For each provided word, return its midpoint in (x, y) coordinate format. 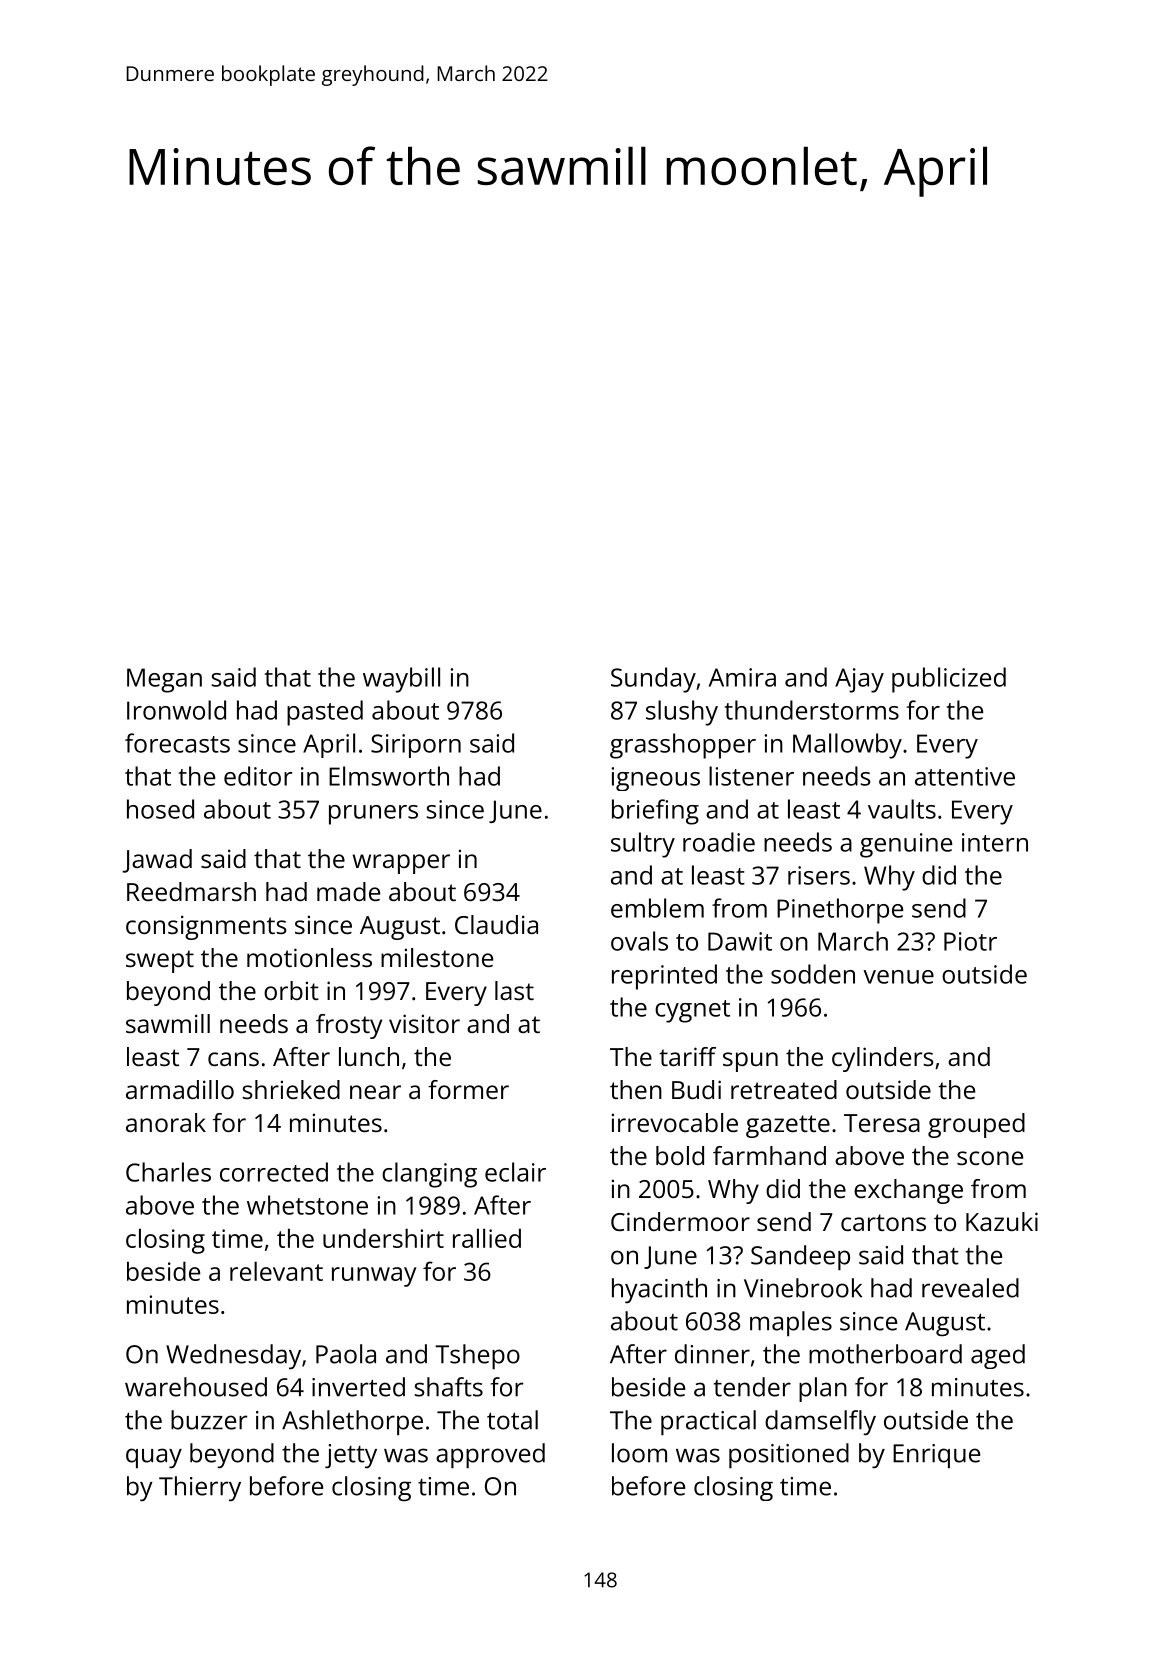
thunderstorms (811, 710)
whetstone (307, 1205)
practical (708, 1422)
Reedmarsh (191, 891)
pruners (373, 815)
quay (154, 1458)
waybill (401, 680)
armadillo (180, 1089)
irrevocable (675, 1122)
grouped (976, 1125)
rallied (487, 1238)
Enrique (936, 1456)
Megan (164, 680)
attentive (965, 776)
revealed (970, 1288)
